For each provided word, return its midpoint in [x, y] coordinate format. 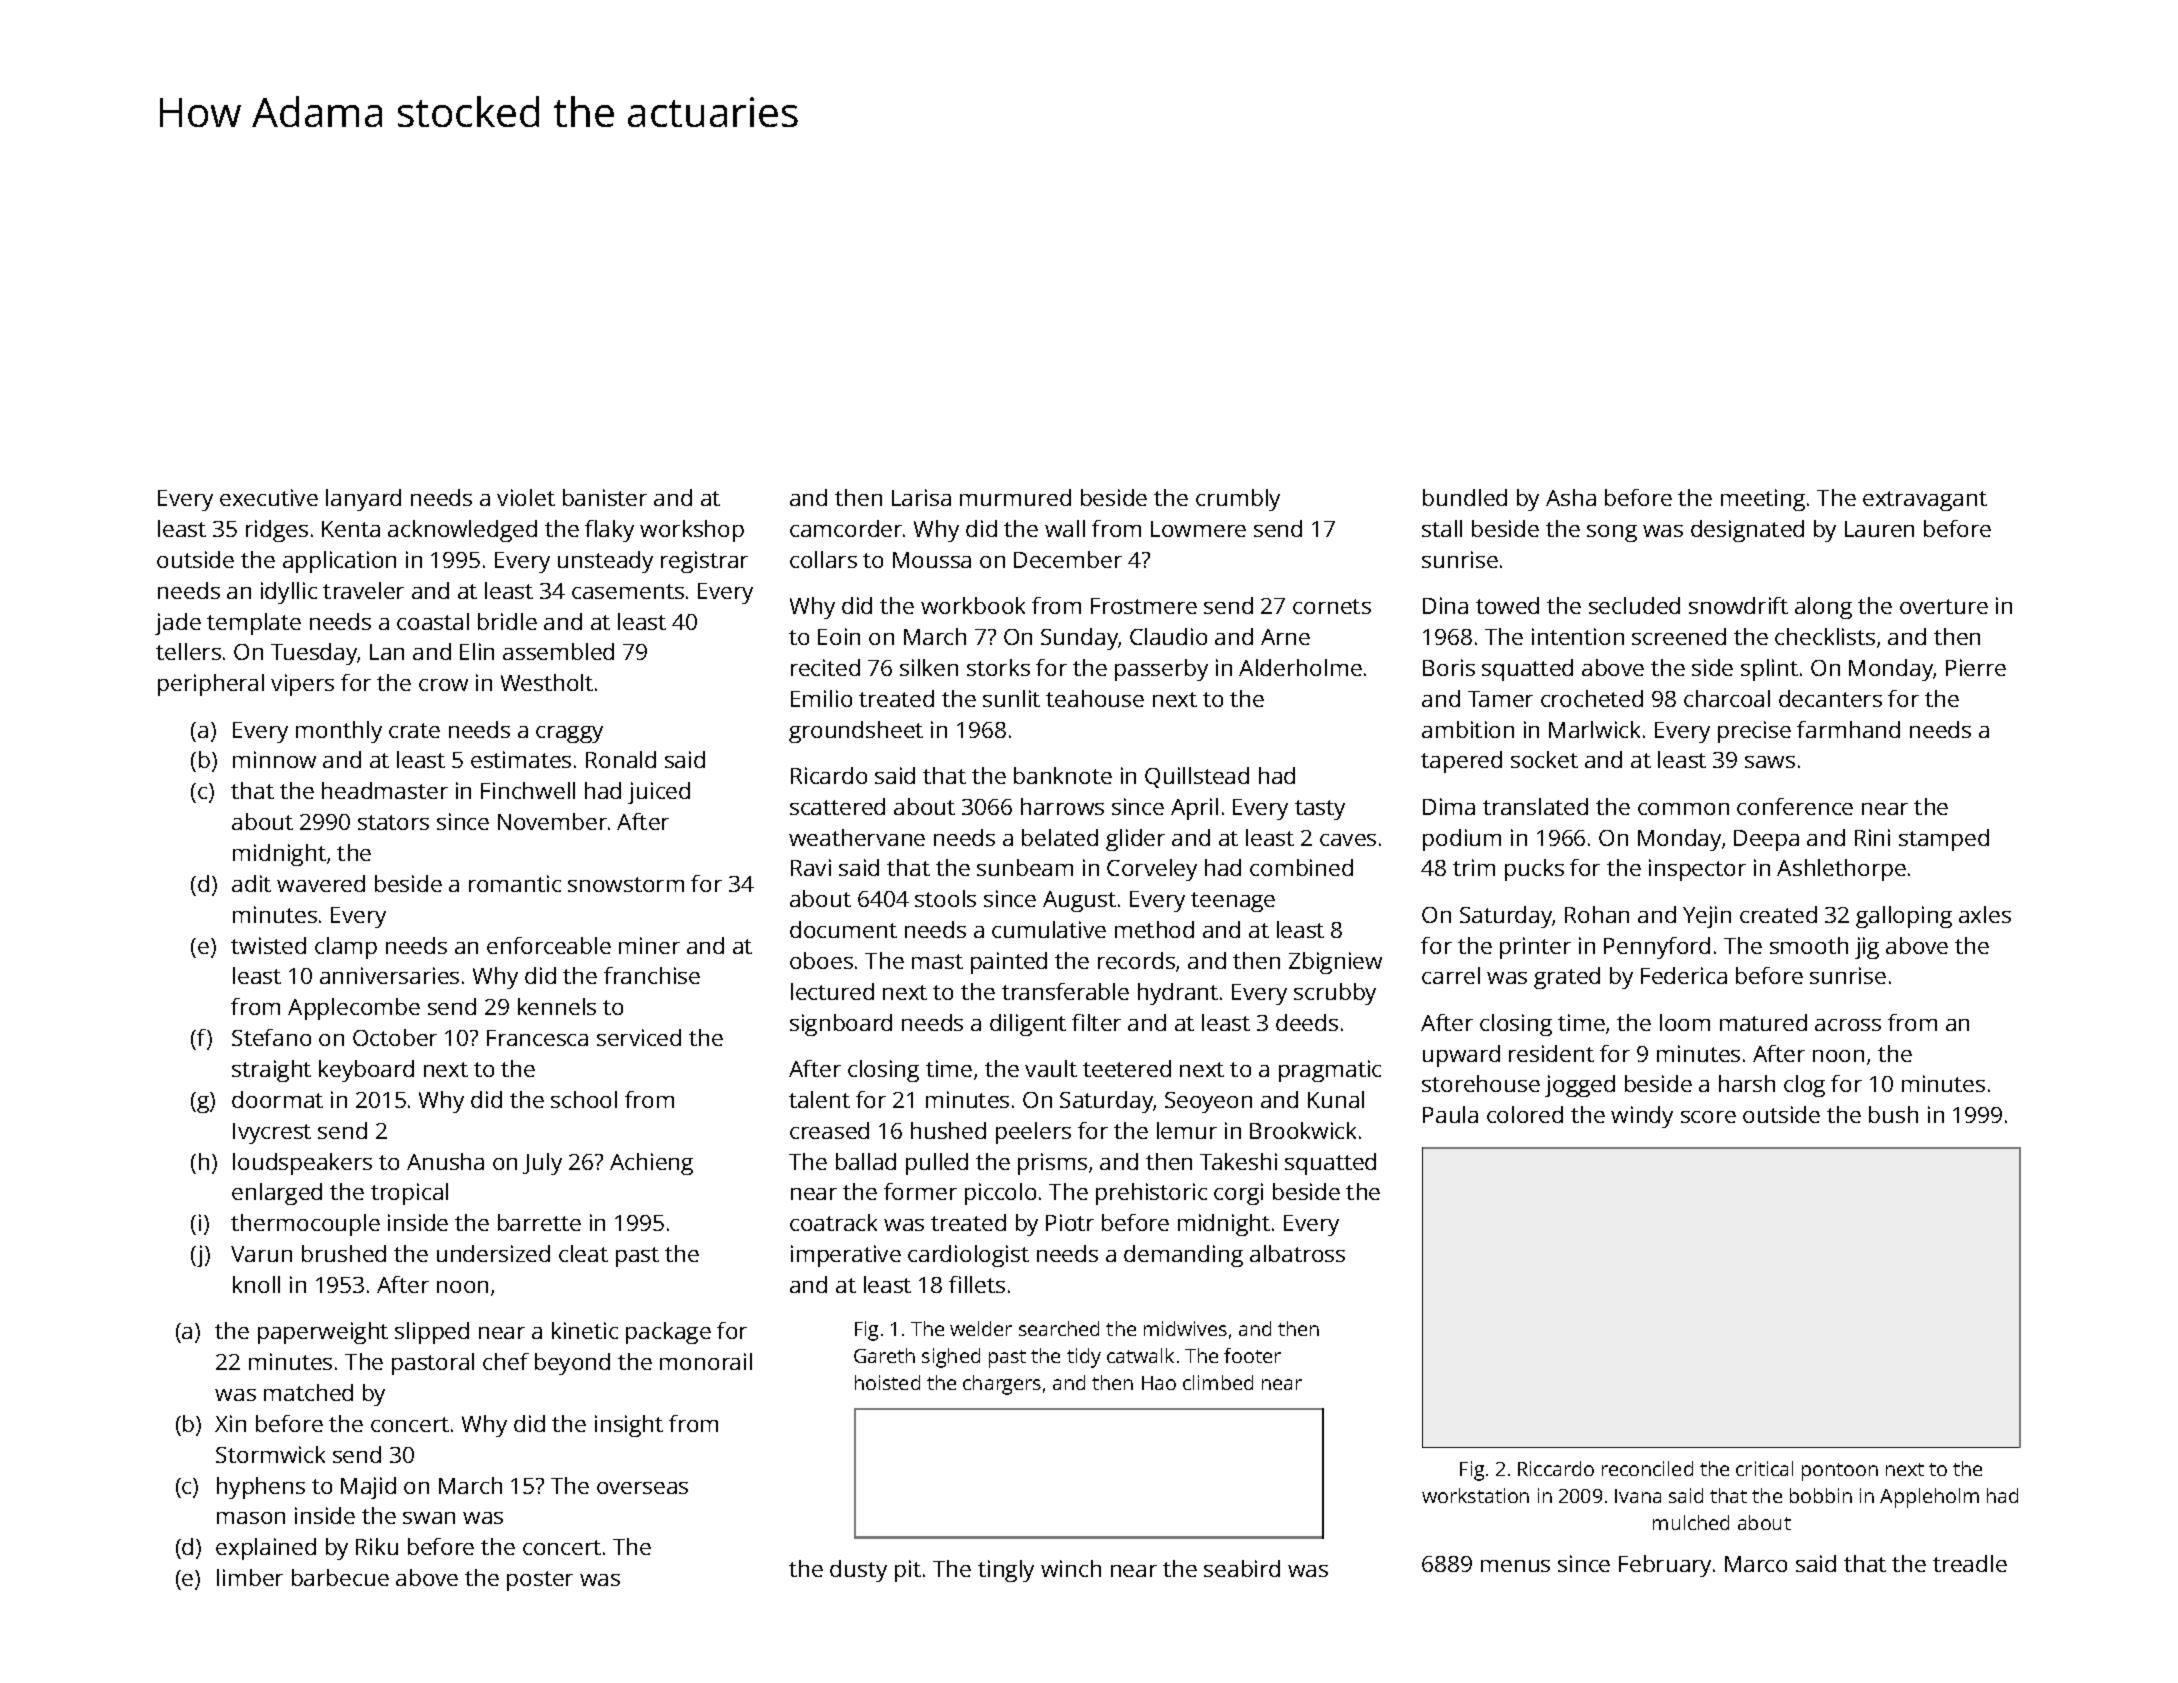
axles [1985, 914]
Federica [1684, 975]
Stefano [271, 1037]
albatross [1297, 1253]
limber [250, 1577]
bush [1893, 1114]
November [552, 821]
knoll [256, 1284]
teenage [1233, 902]
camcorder [846, 528]
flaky [609, 531]
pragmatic [1330, 1071]
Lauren [1879, 529]
